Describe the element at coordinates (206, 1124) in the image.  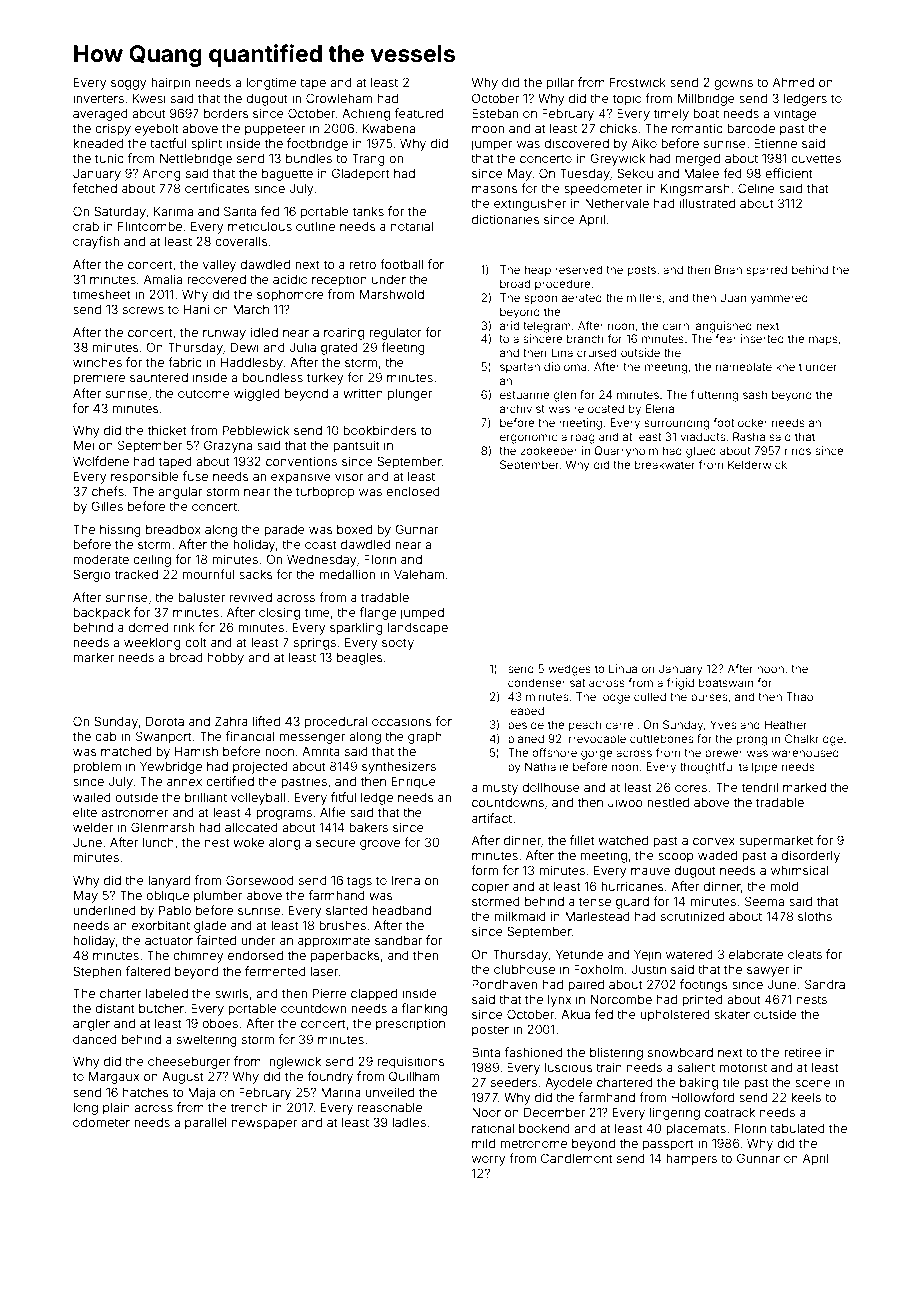
I see `parallel` at that location.
